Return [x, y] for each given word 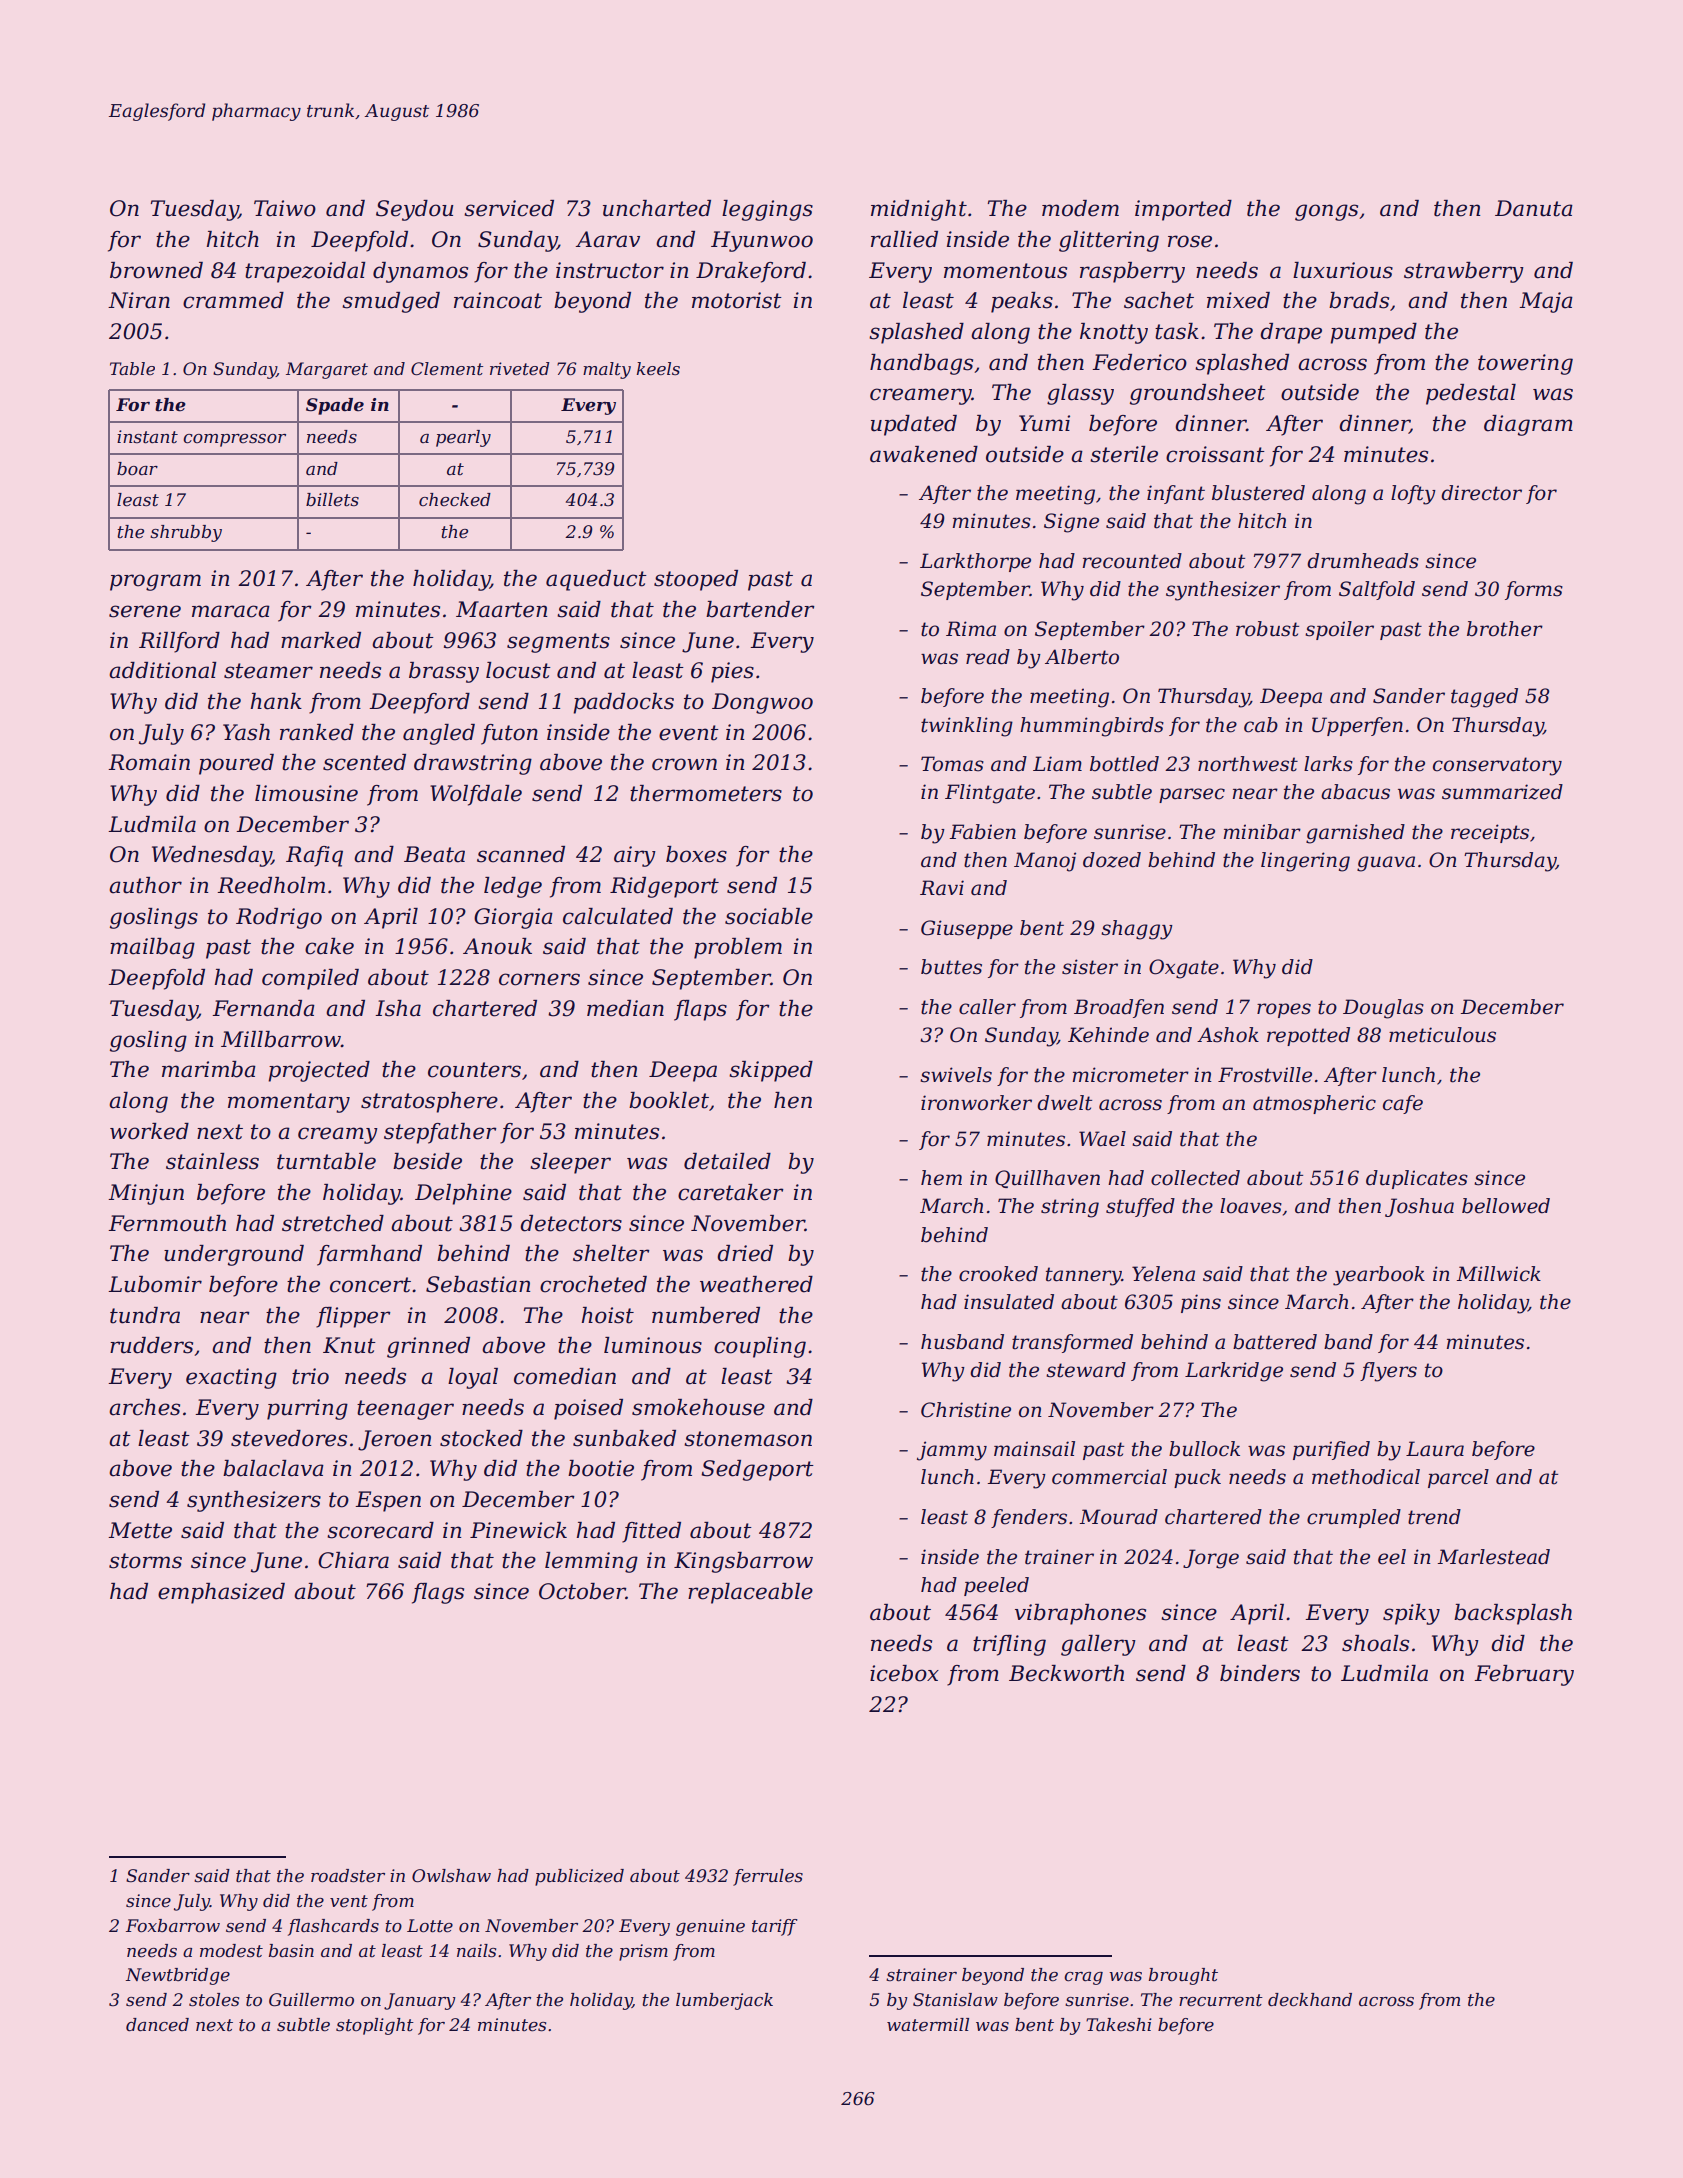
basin [291, 1950]
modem [1080, 208]
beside [427, 1161]
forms [1534, 590]
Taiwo [285, 208]
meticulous [1442, 1035]
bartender [760, 609]
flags [438, 1593]
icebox [904, 1673]
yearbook [1379, 1276]
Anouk [497, 946]
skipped [771, 1071]
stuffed [1140, 1207]
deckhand [1310, 2000]
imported [1183, 210]
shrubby [186, 533]
